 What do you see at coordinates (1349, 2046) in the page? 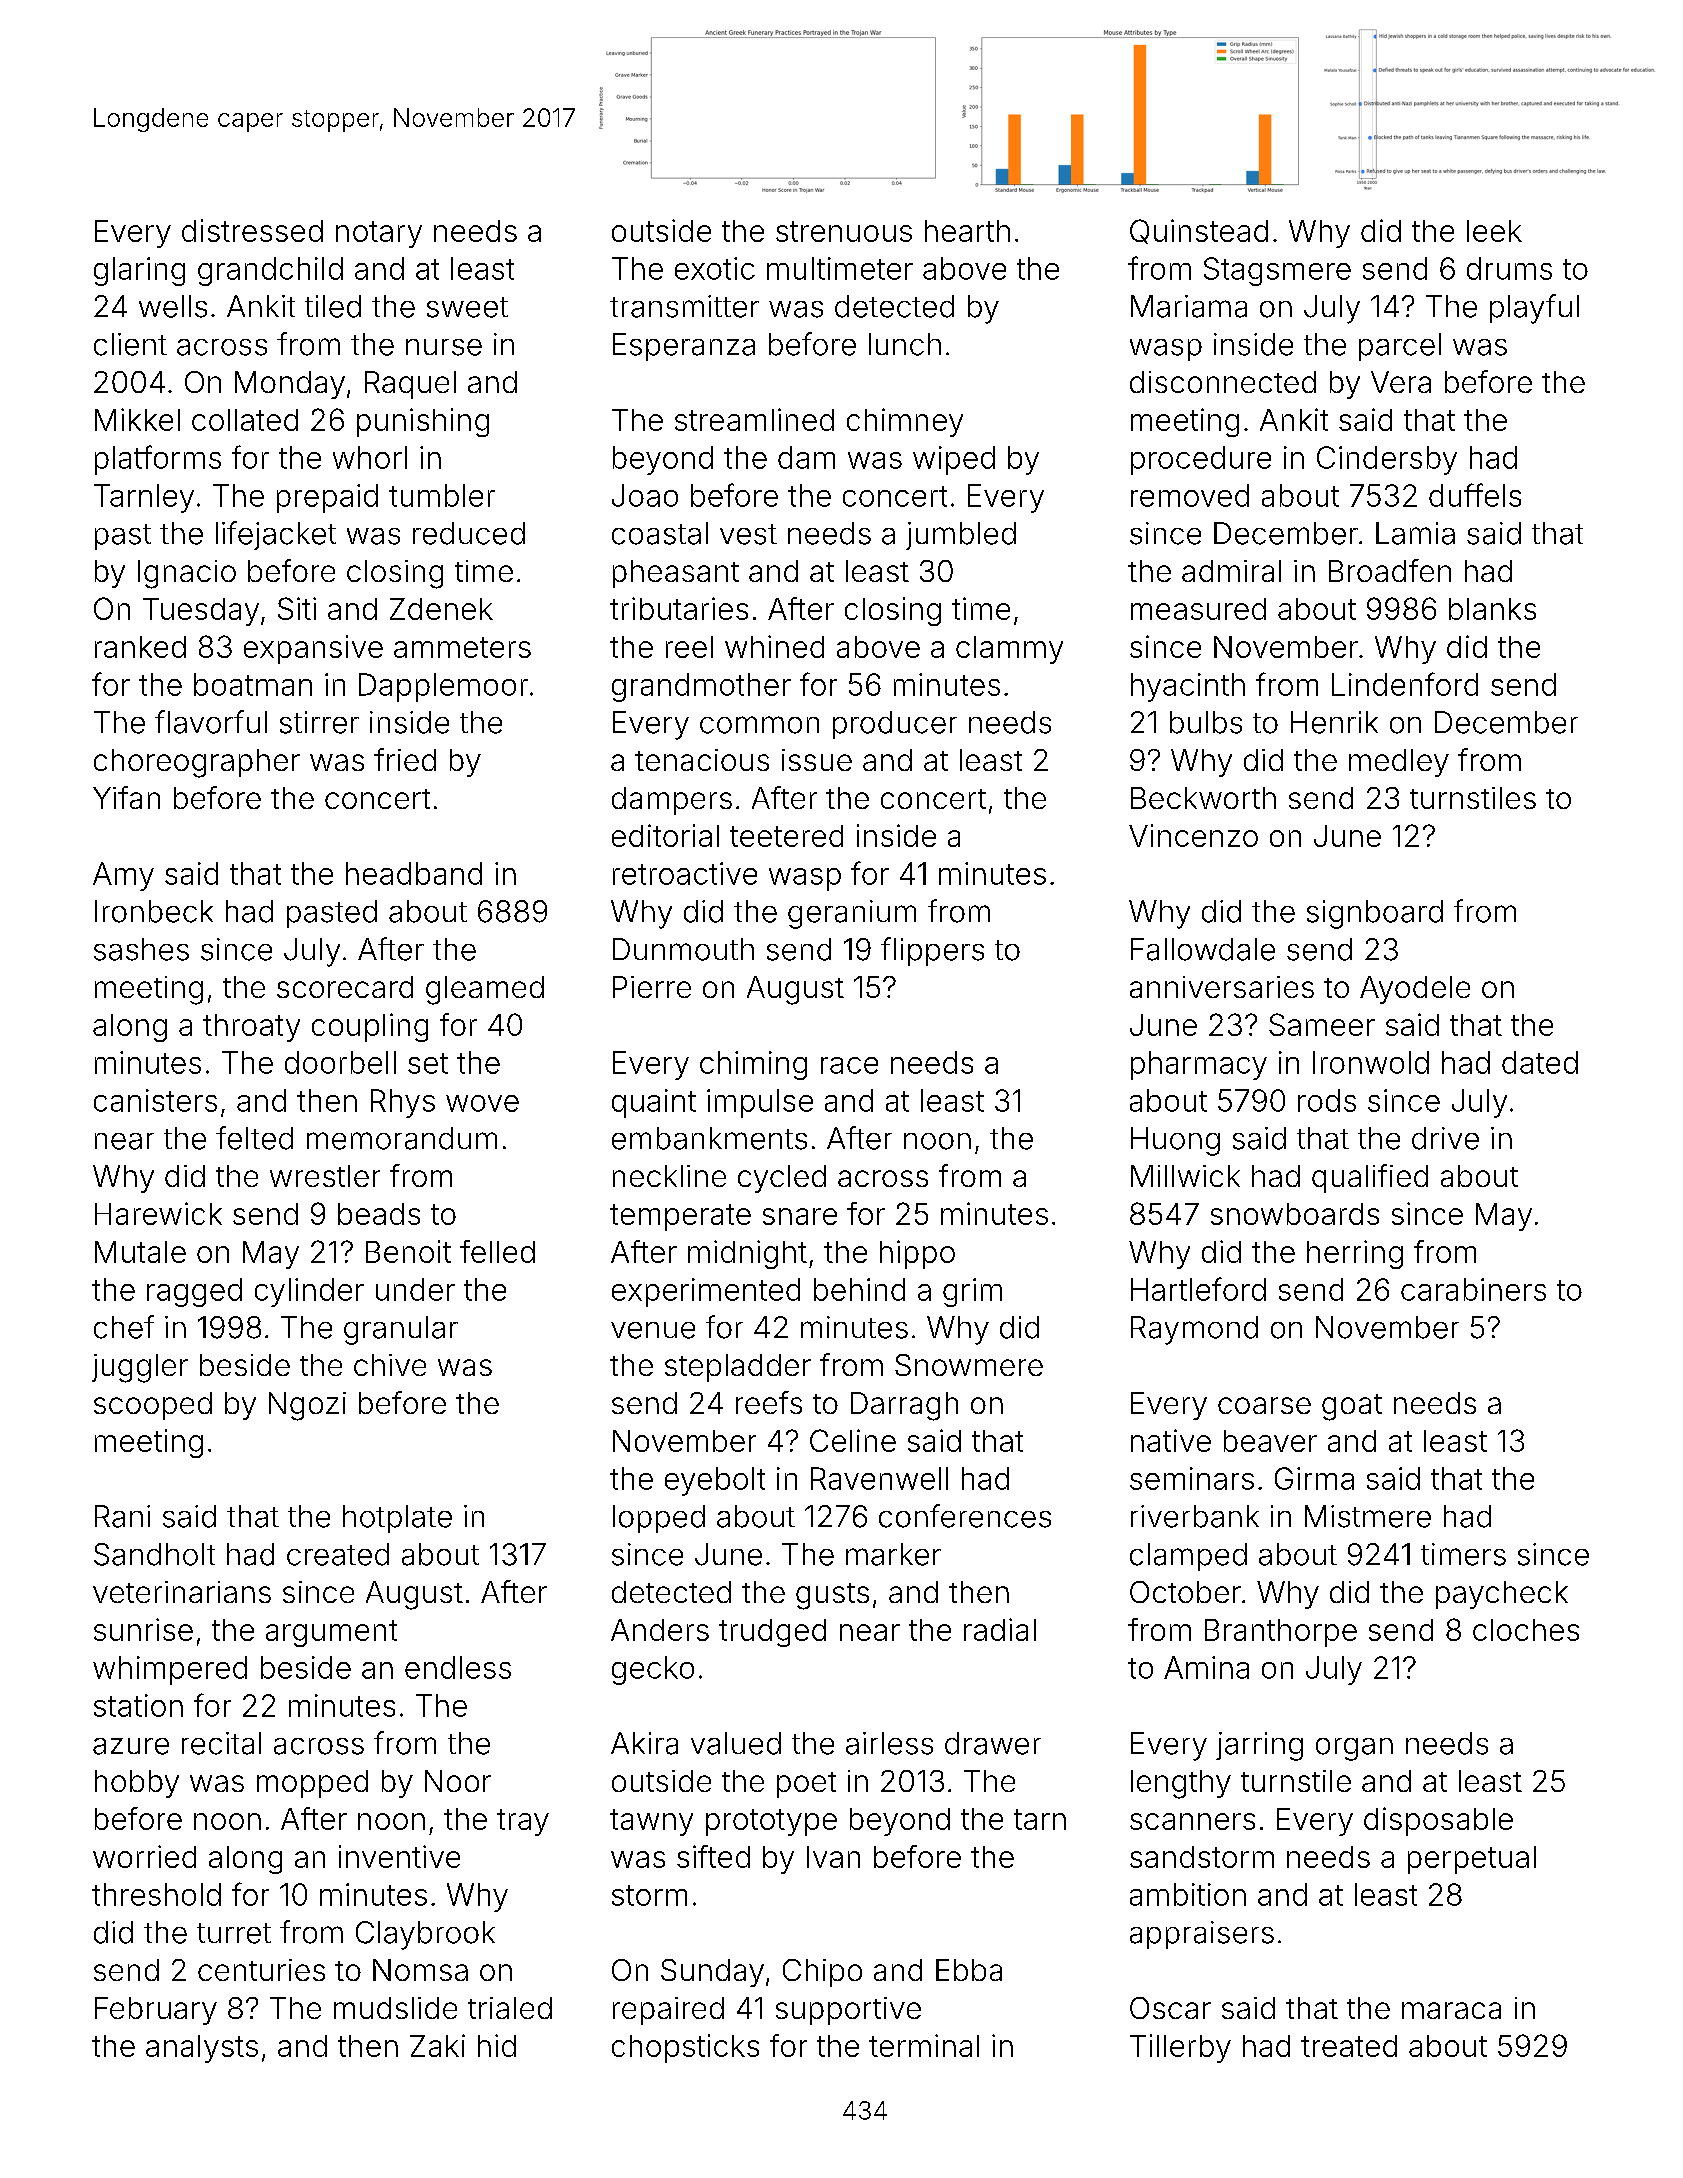
I see `treated` at bounding box center [1349, 2046].
